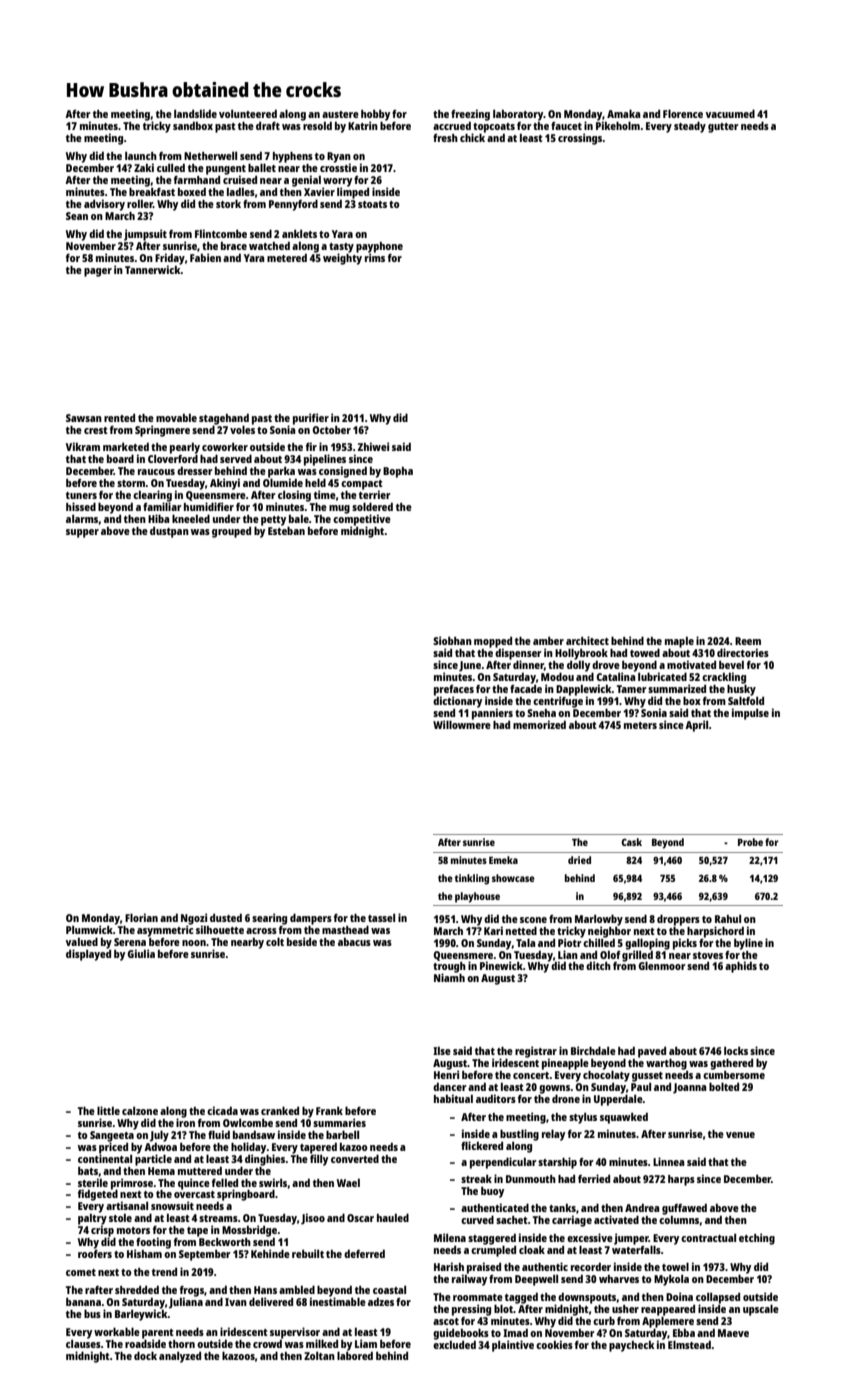 The width and height of the image is (849, 1400). Describe the element at coordinates (453, 1098) in the image. I see `habitual` at that location.
